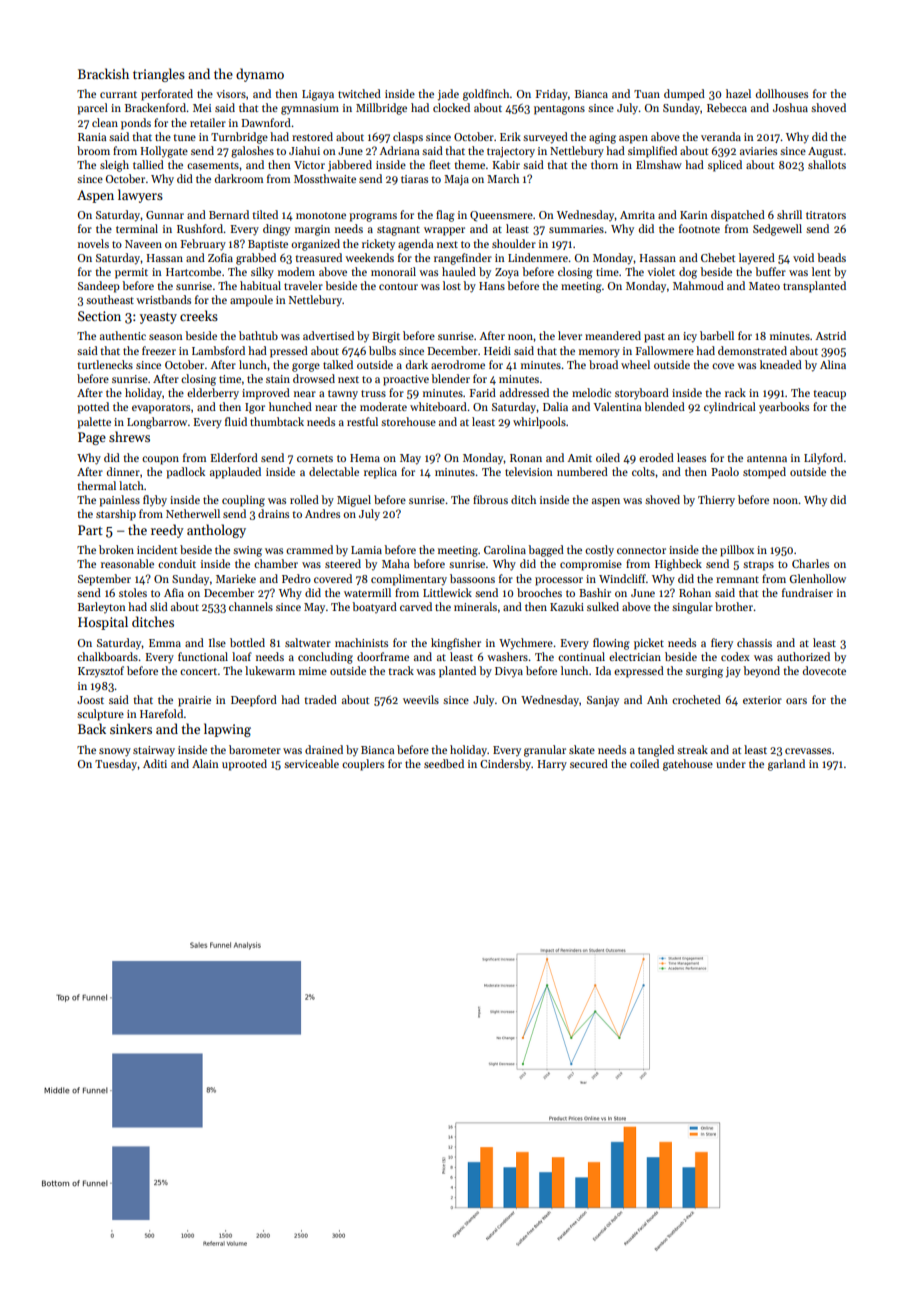  What do you see at coordinates (581, 656) in the screenshot?
I see `continual` at bounding box center [581, 656].
